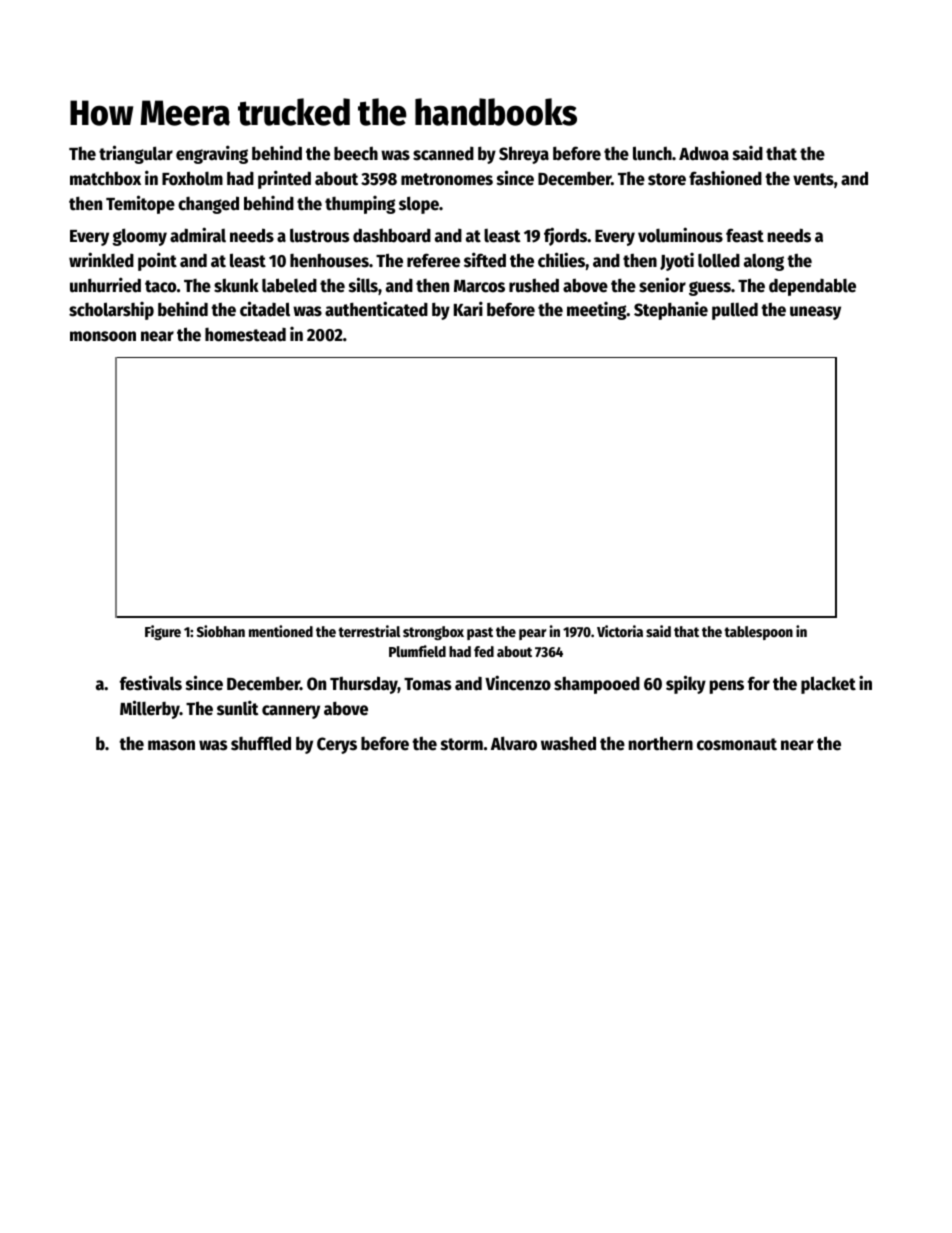 The height and width of the document is (1233, 952). Describe the element at coordinates (704, 153) in the document. I see `Adwoa` at that location.
